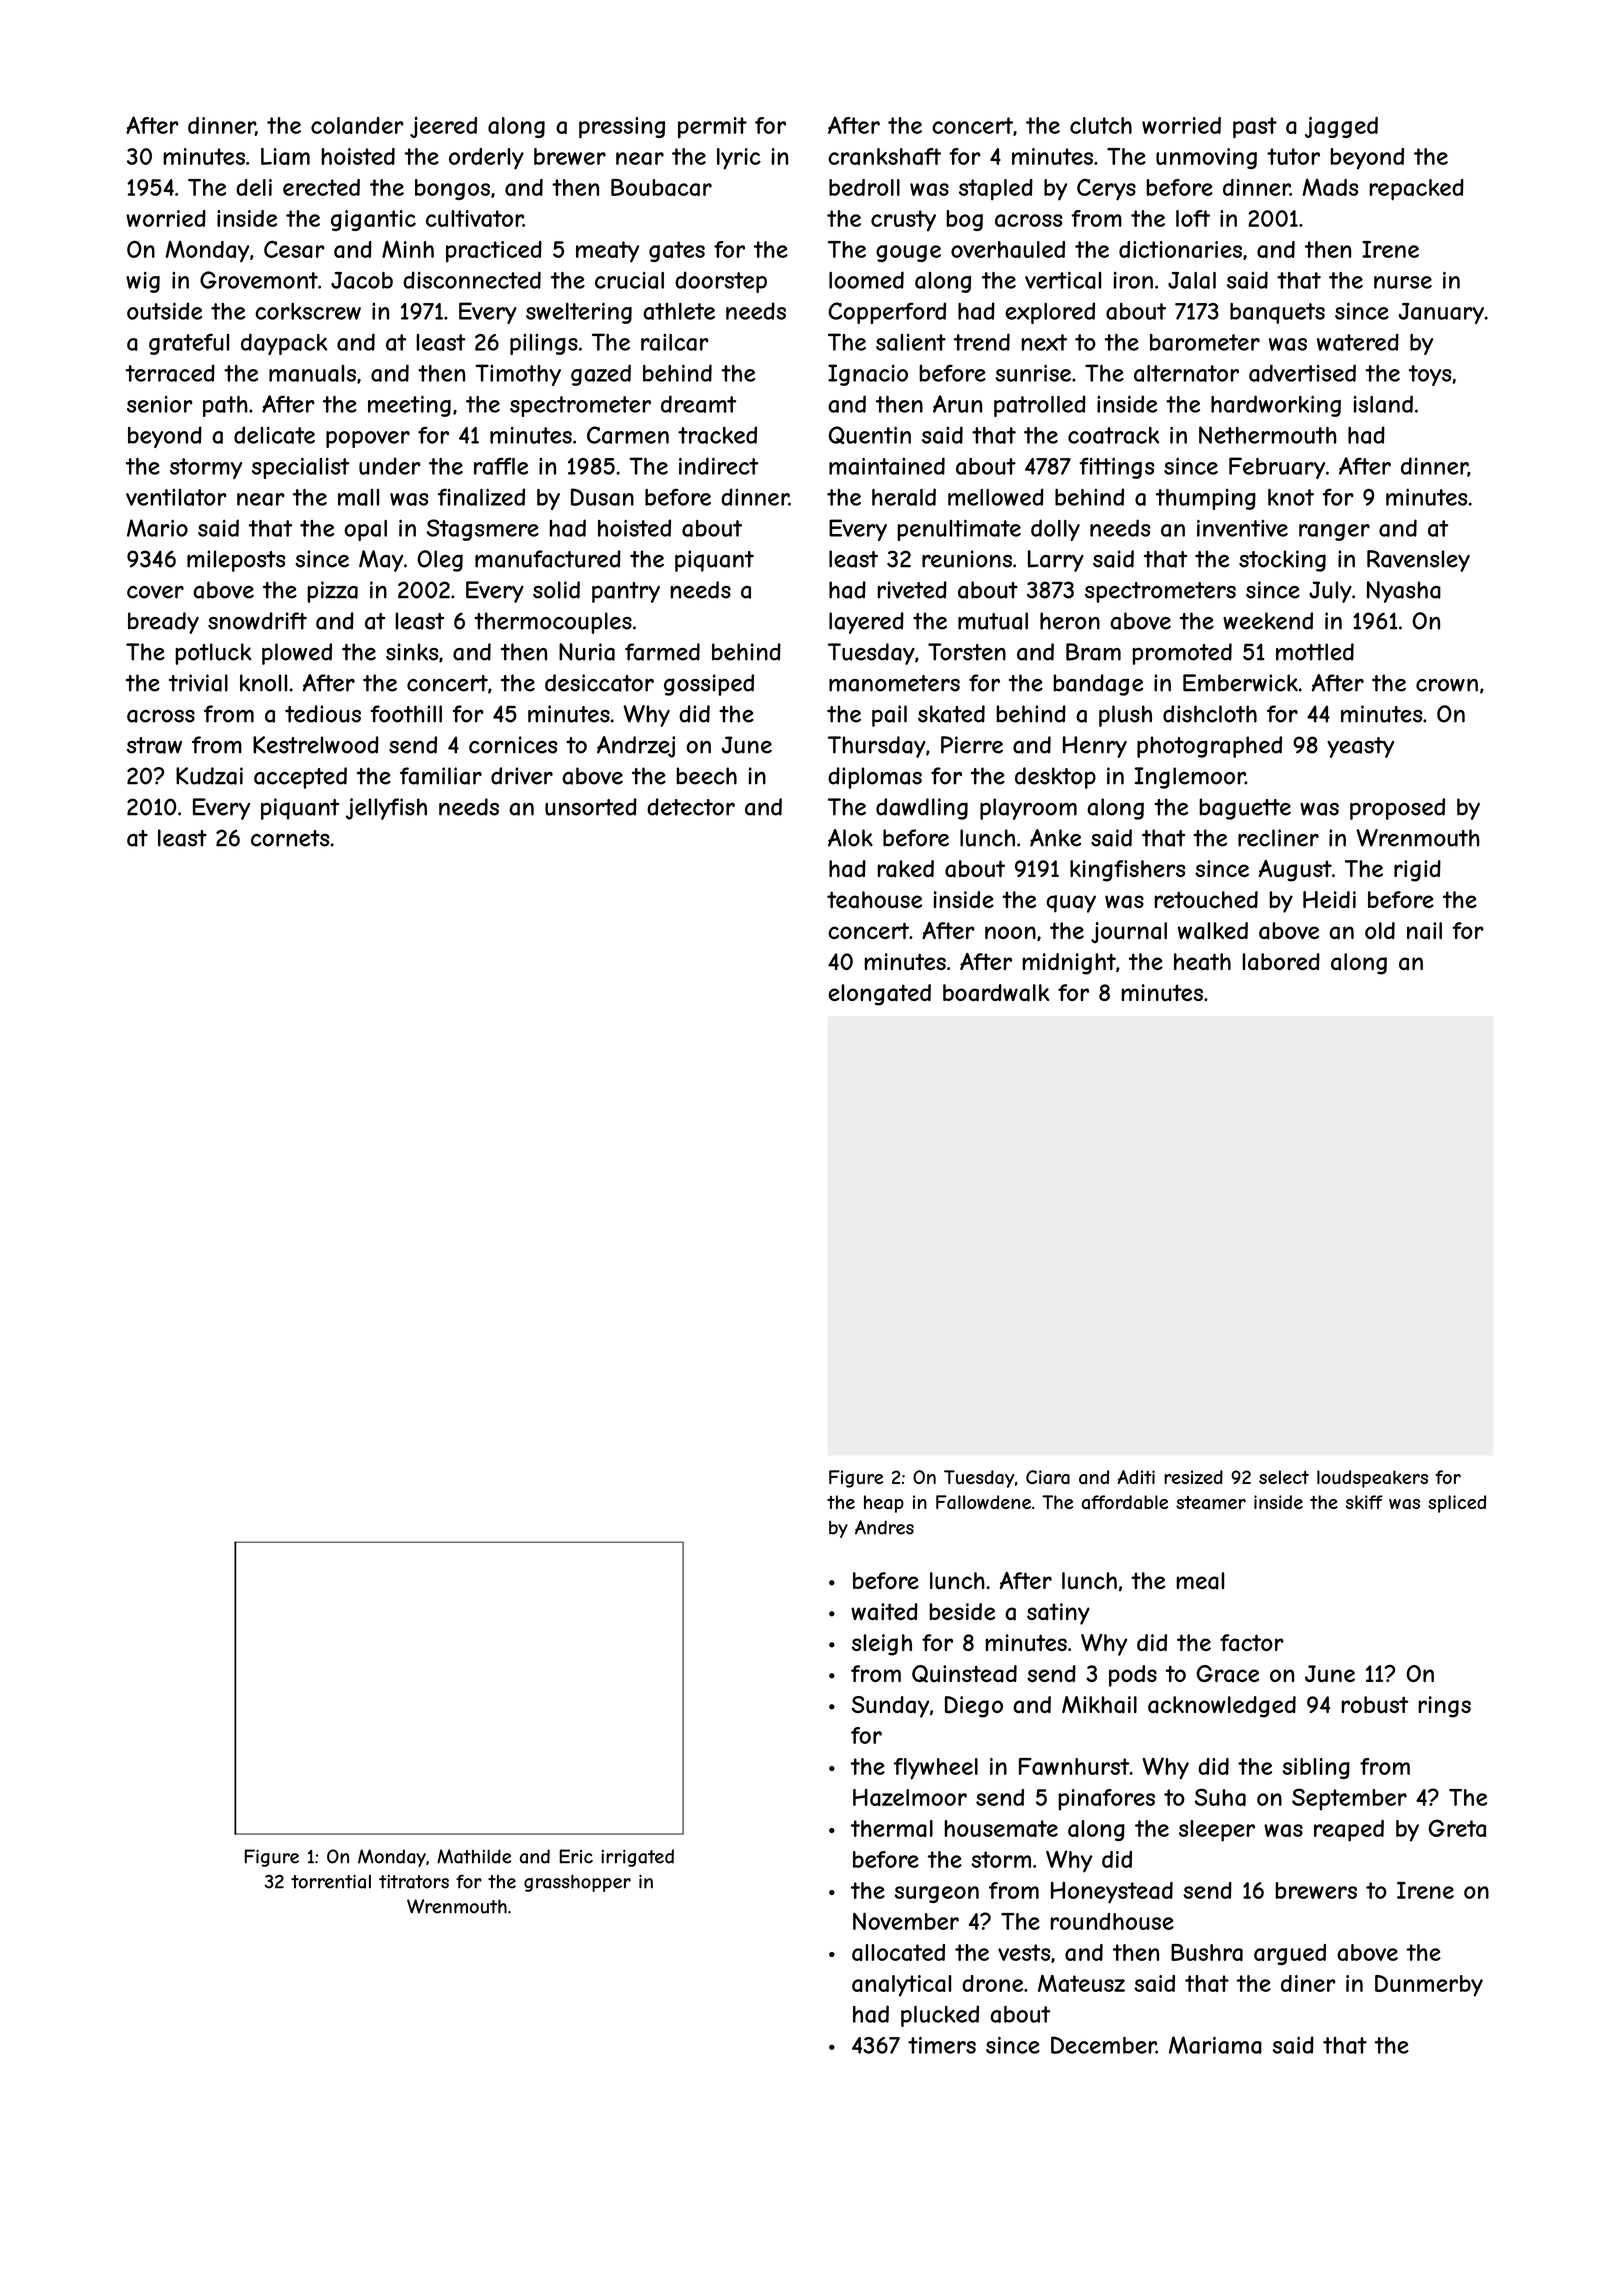 This screenshot has height=2292, width=1620. I want to click on alternator, so click(1186, 373).
